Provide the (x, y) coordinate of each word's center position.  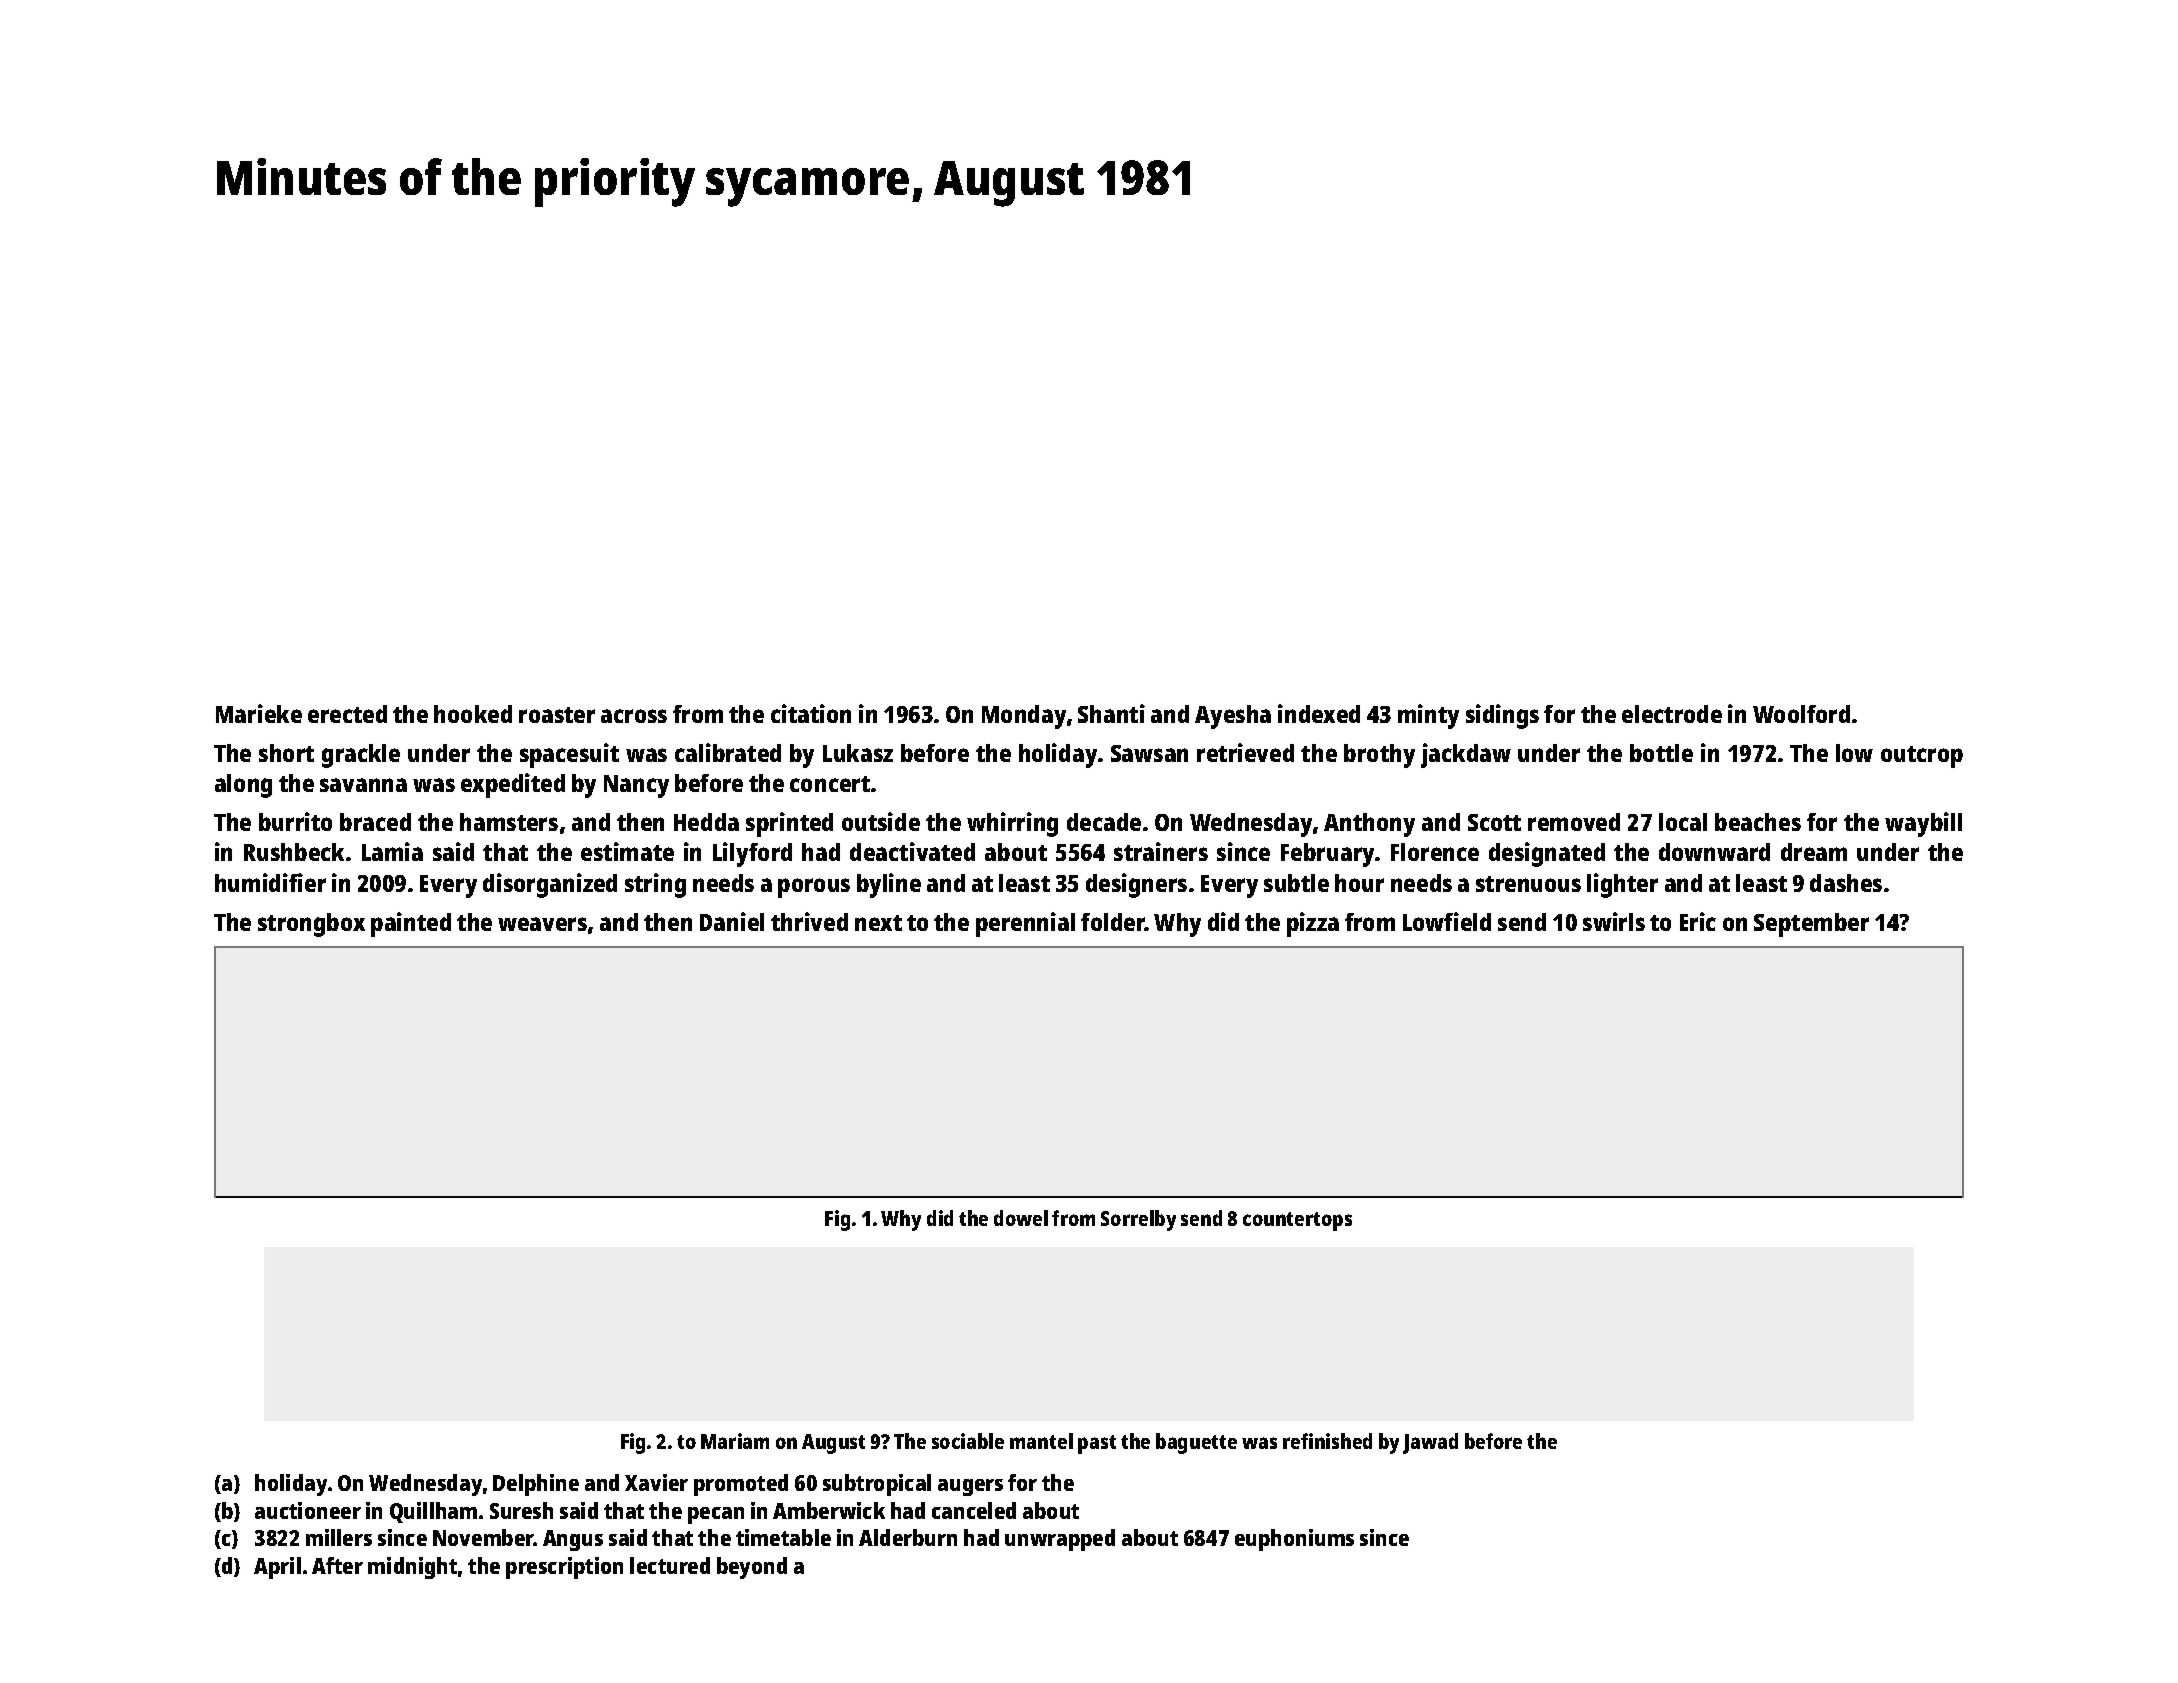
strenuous (1528, 884)
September (1811, 925)
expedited (513, 785)
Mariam (735, 1441)
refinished (1327, 1441)
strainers (1161, 851)
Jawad (1430, 1443)
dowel (1021, 1218)
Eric (1698, 921)
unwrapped (1060, 1540)
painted (411, 924)
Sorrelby (1138, 1220)
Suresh (521, 1510)
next (878, 923)
